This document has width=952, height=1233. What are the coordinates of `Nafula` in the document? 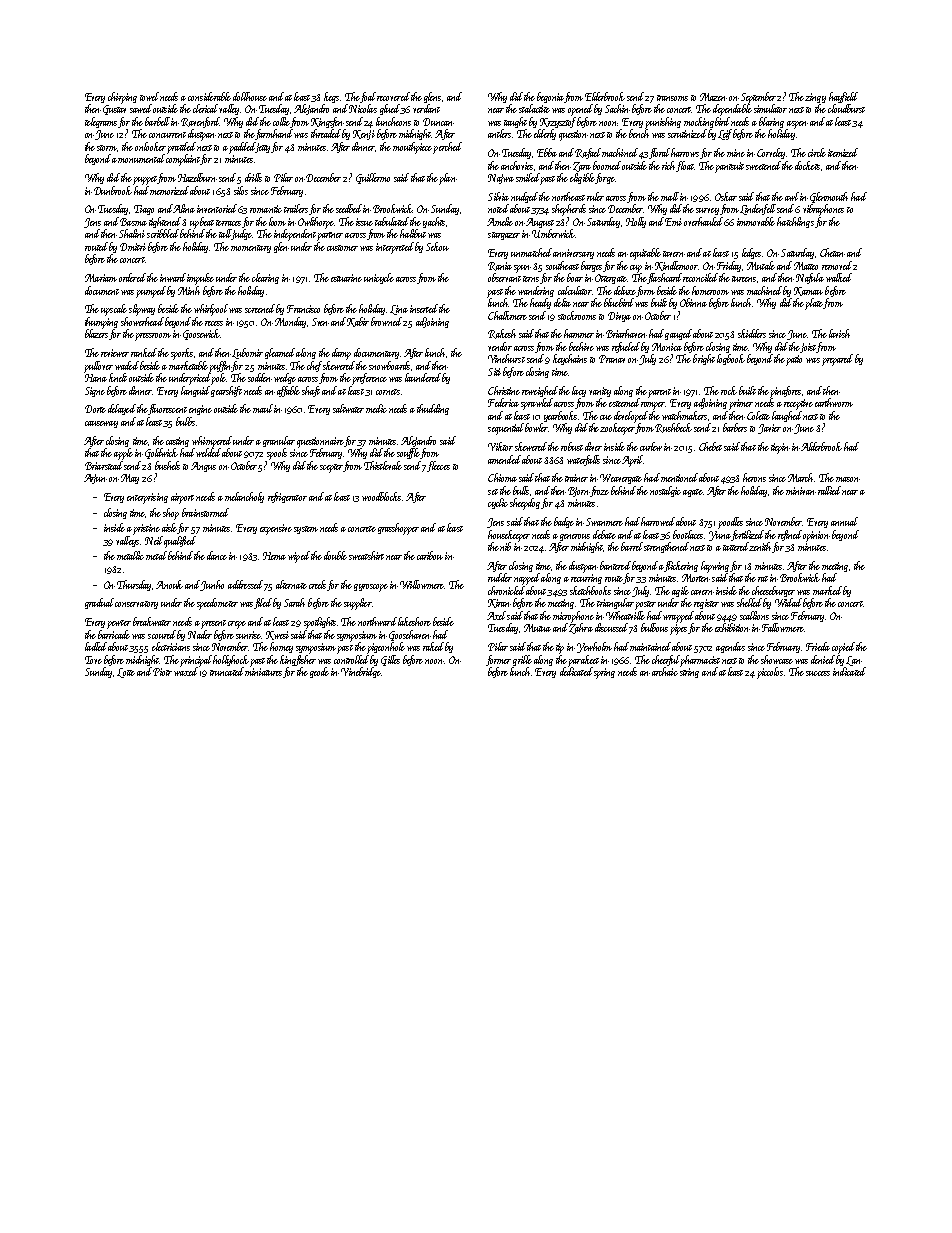 It's located at (810, 278).
